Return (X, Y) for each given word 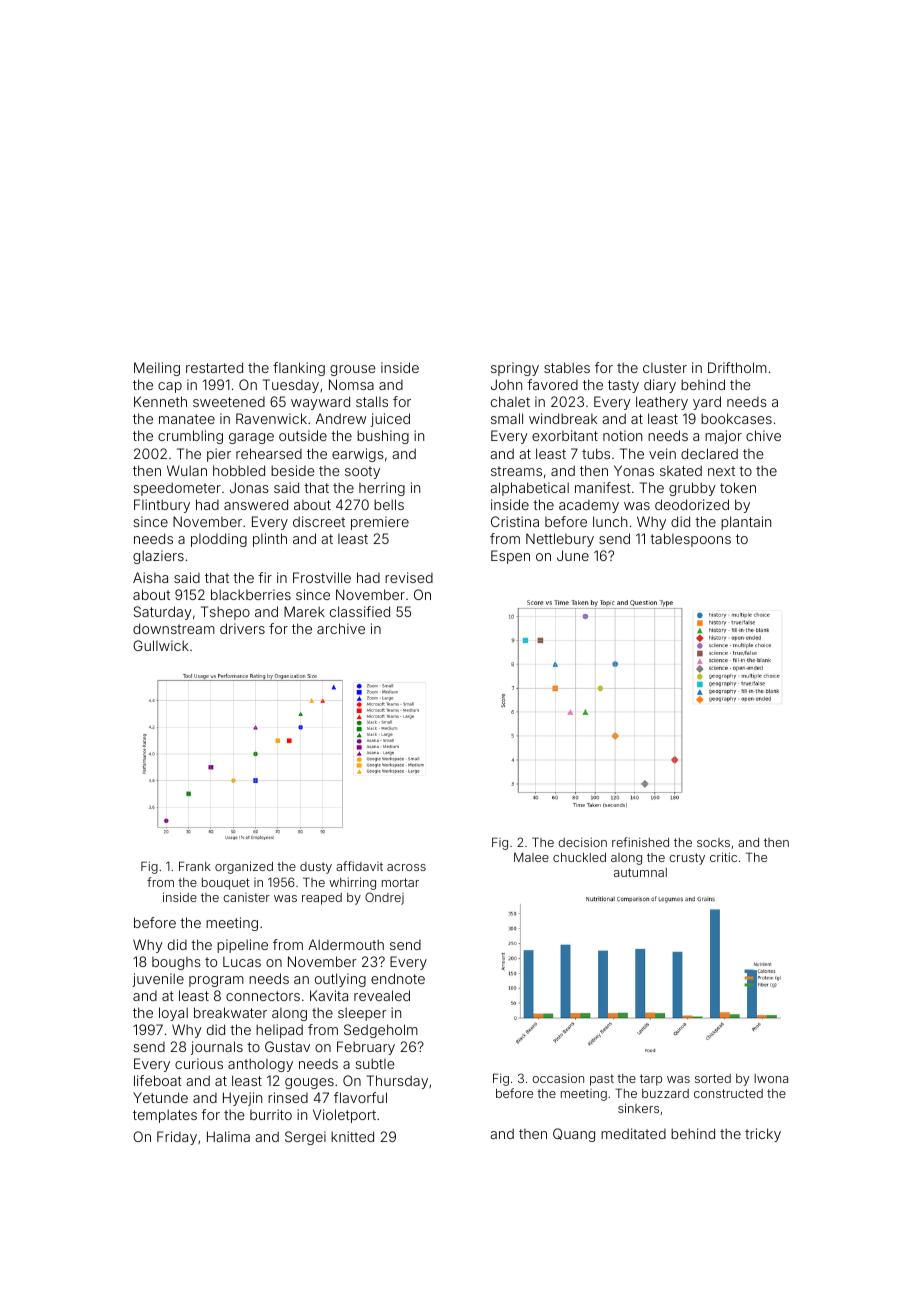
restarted (214, 367)
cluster (665, 368)
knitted (352, 1136)
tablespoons (690, 540)
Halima (228, 1136)
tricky (763, 1135)
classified (360, 611)
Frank (195, 866)
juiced (390, 420)
